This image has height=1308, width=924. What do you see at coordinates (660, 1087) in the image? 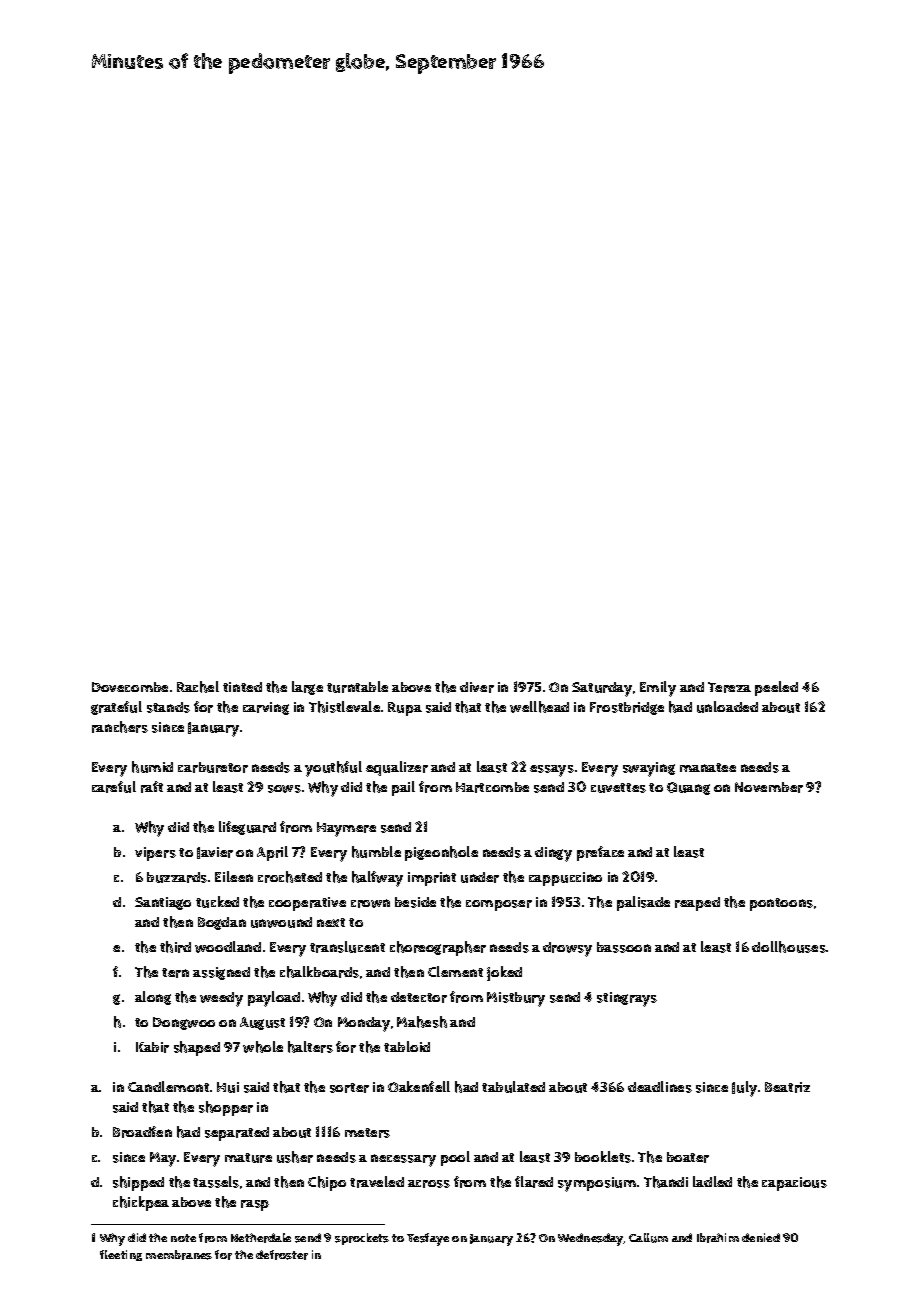
I see `deadlines` at bounding box center [660, 1087].
